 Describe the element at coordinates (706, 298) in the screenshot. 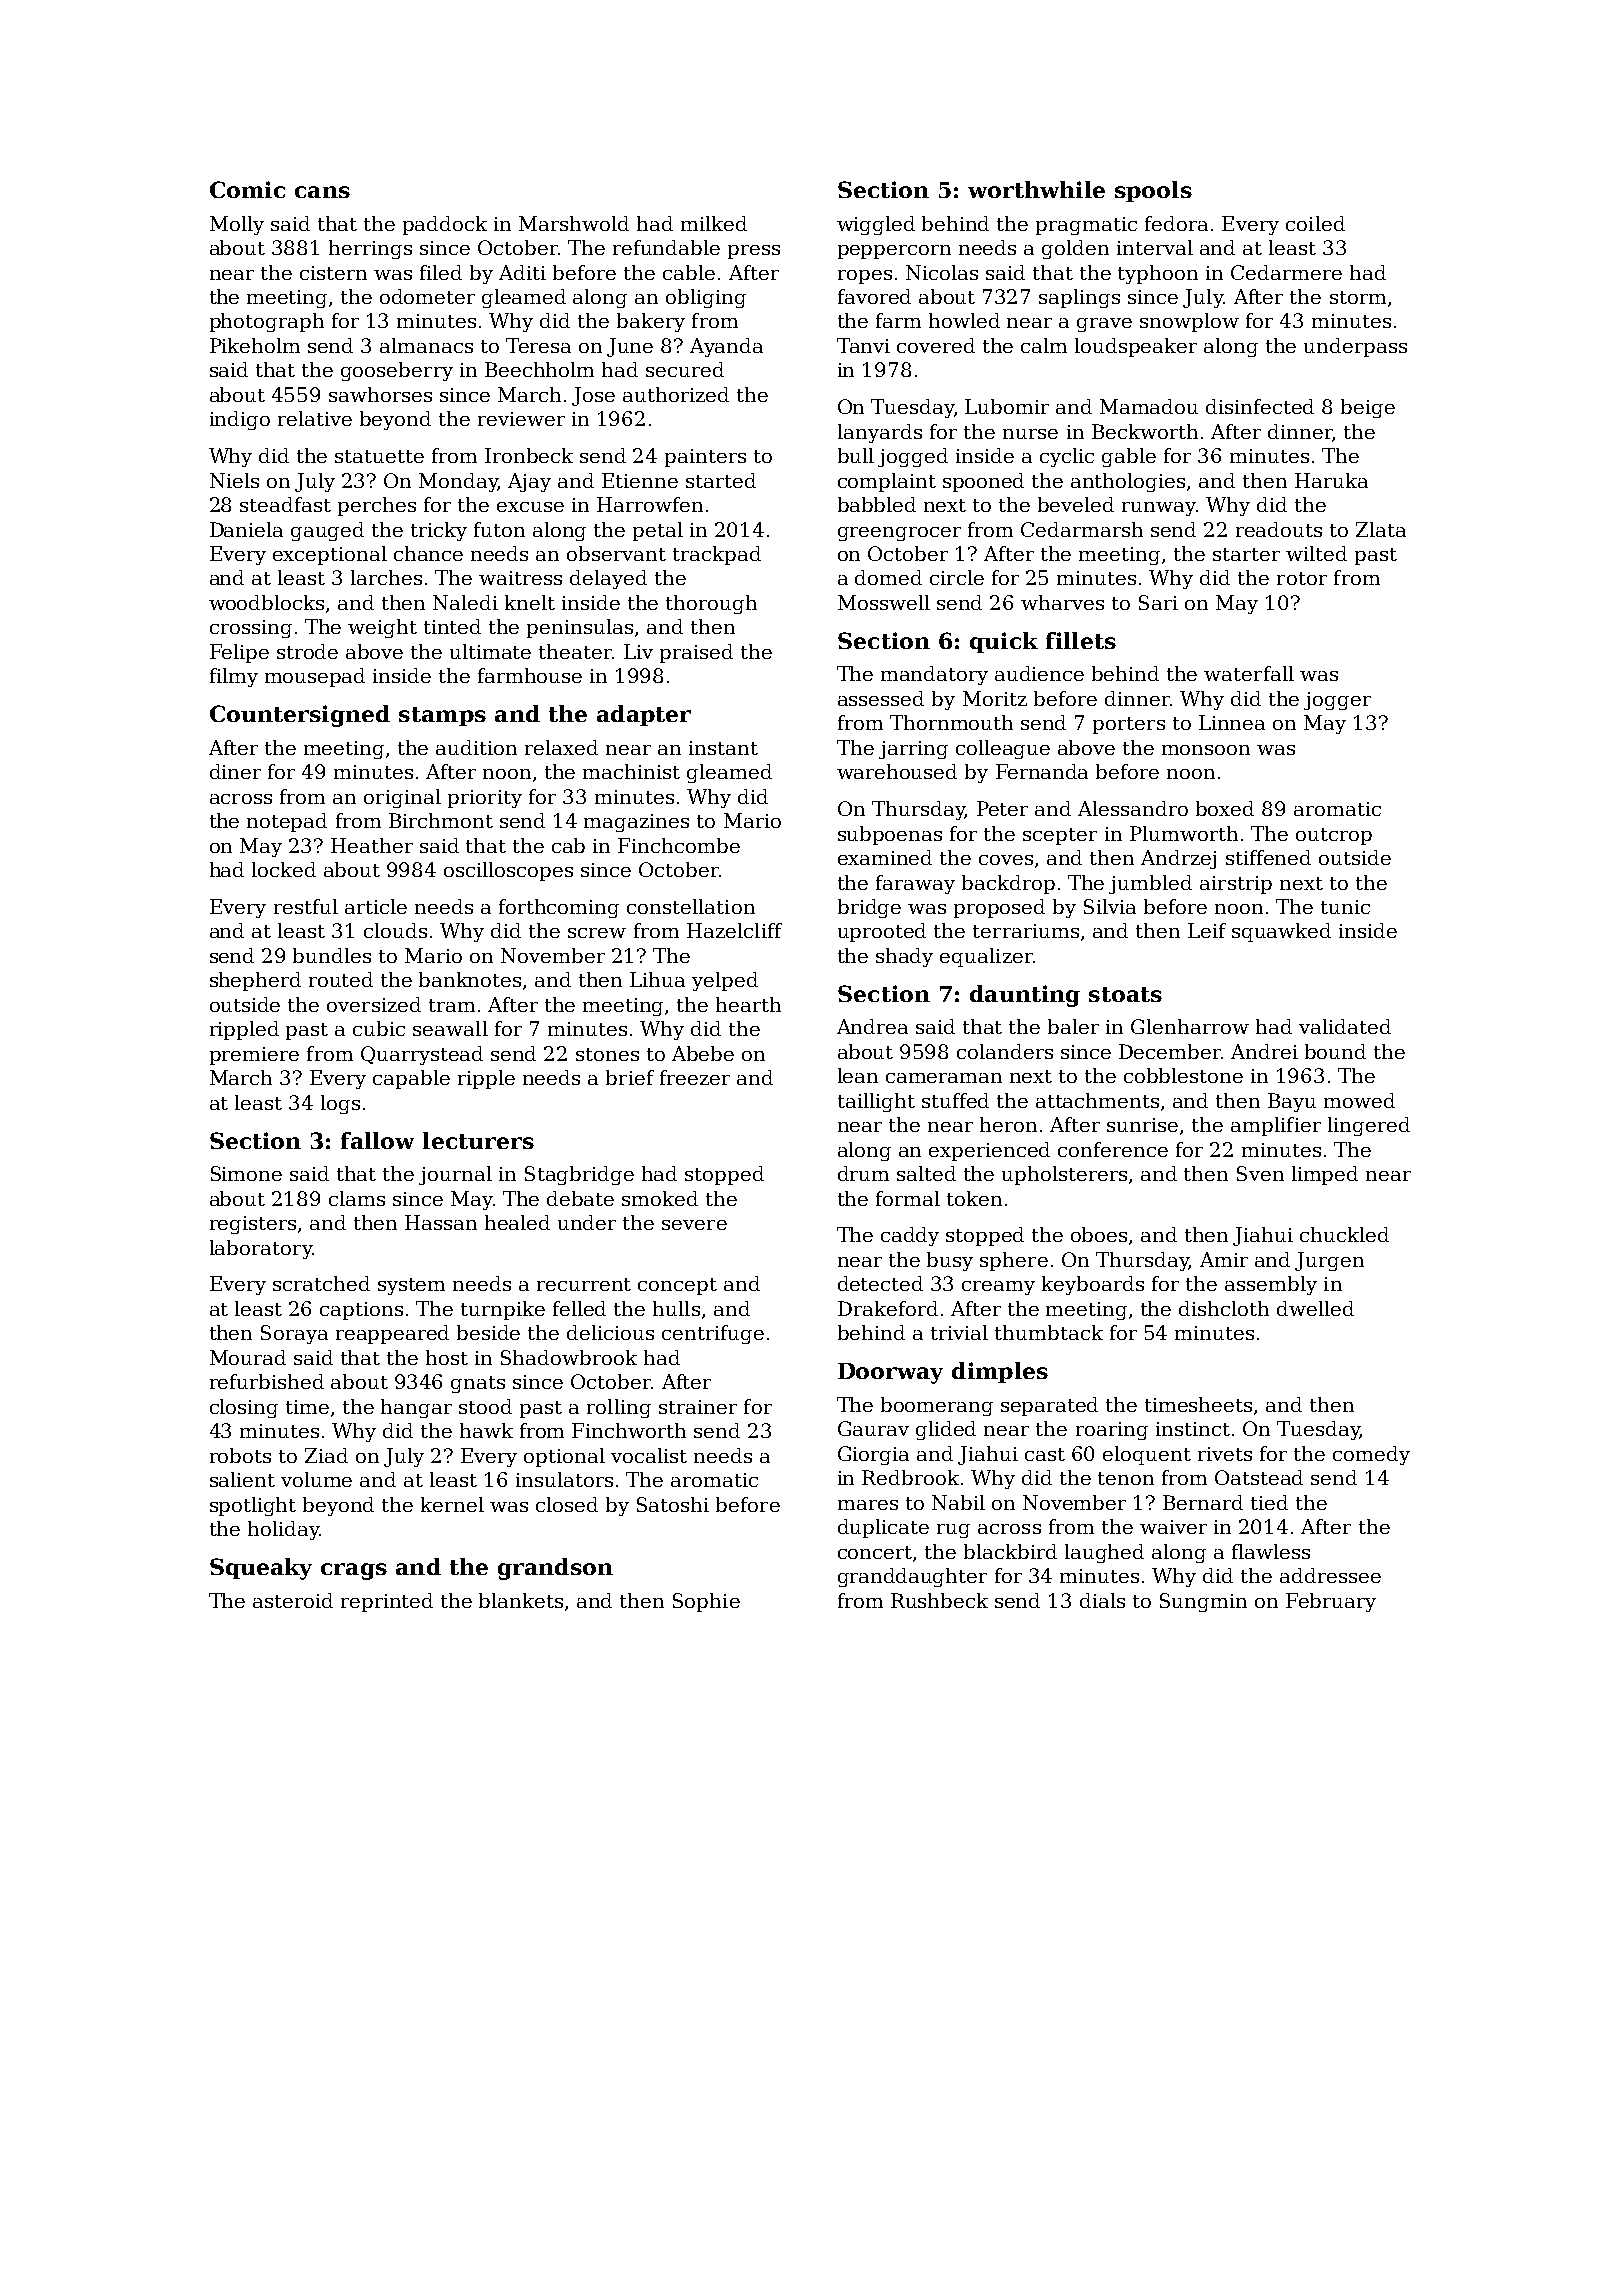

I see `obliging` at that location.
